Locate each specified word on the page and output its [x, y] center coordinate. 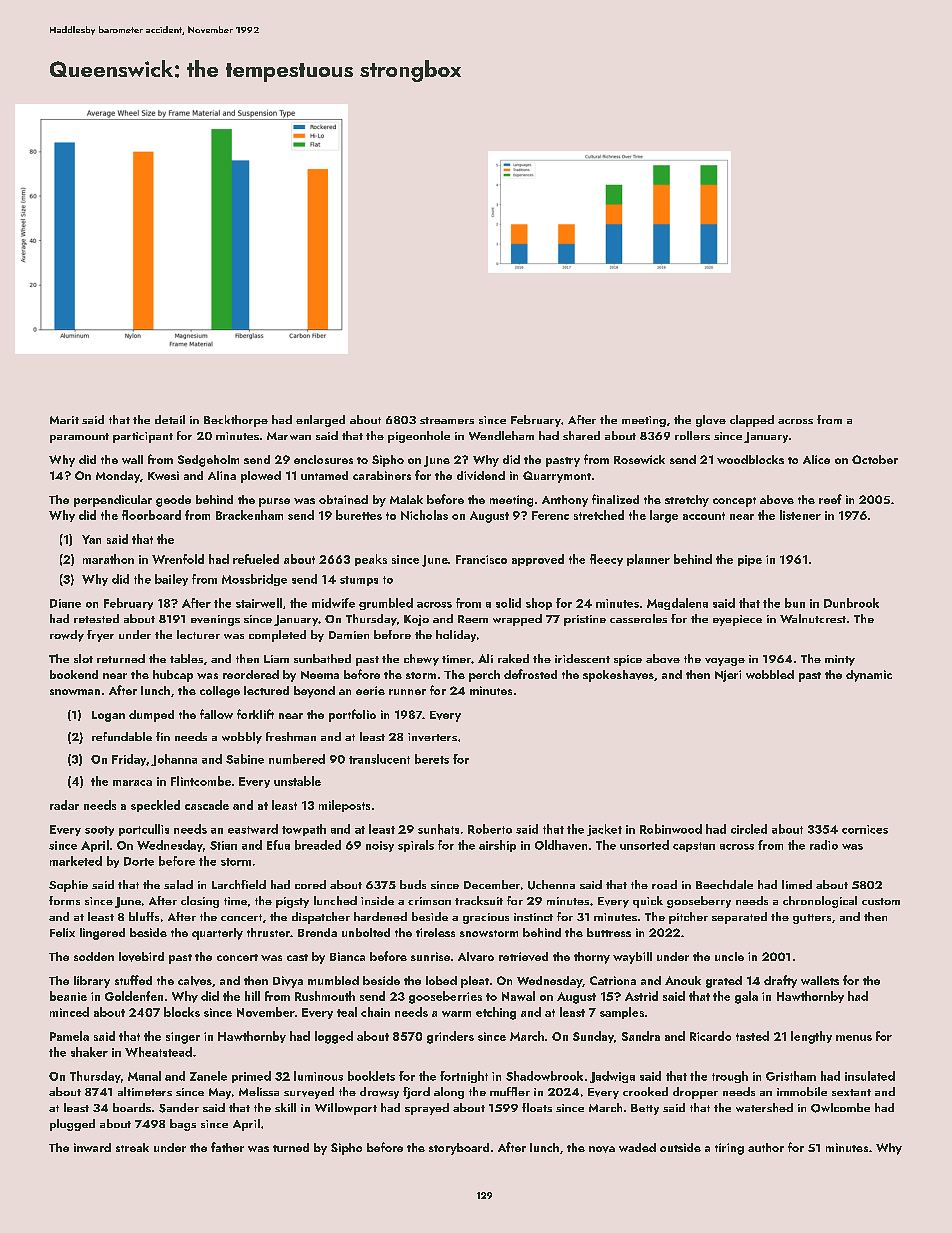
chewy [421, 660]
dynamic [869, 676]
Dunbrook [851, 603]
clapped [752, 421]
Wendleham [501, 435]
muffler [510, 1091]
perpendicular [113, 501]
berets [432, 759]
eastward [253, 829]
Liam [276, 659]
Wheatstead [158, 1052]
